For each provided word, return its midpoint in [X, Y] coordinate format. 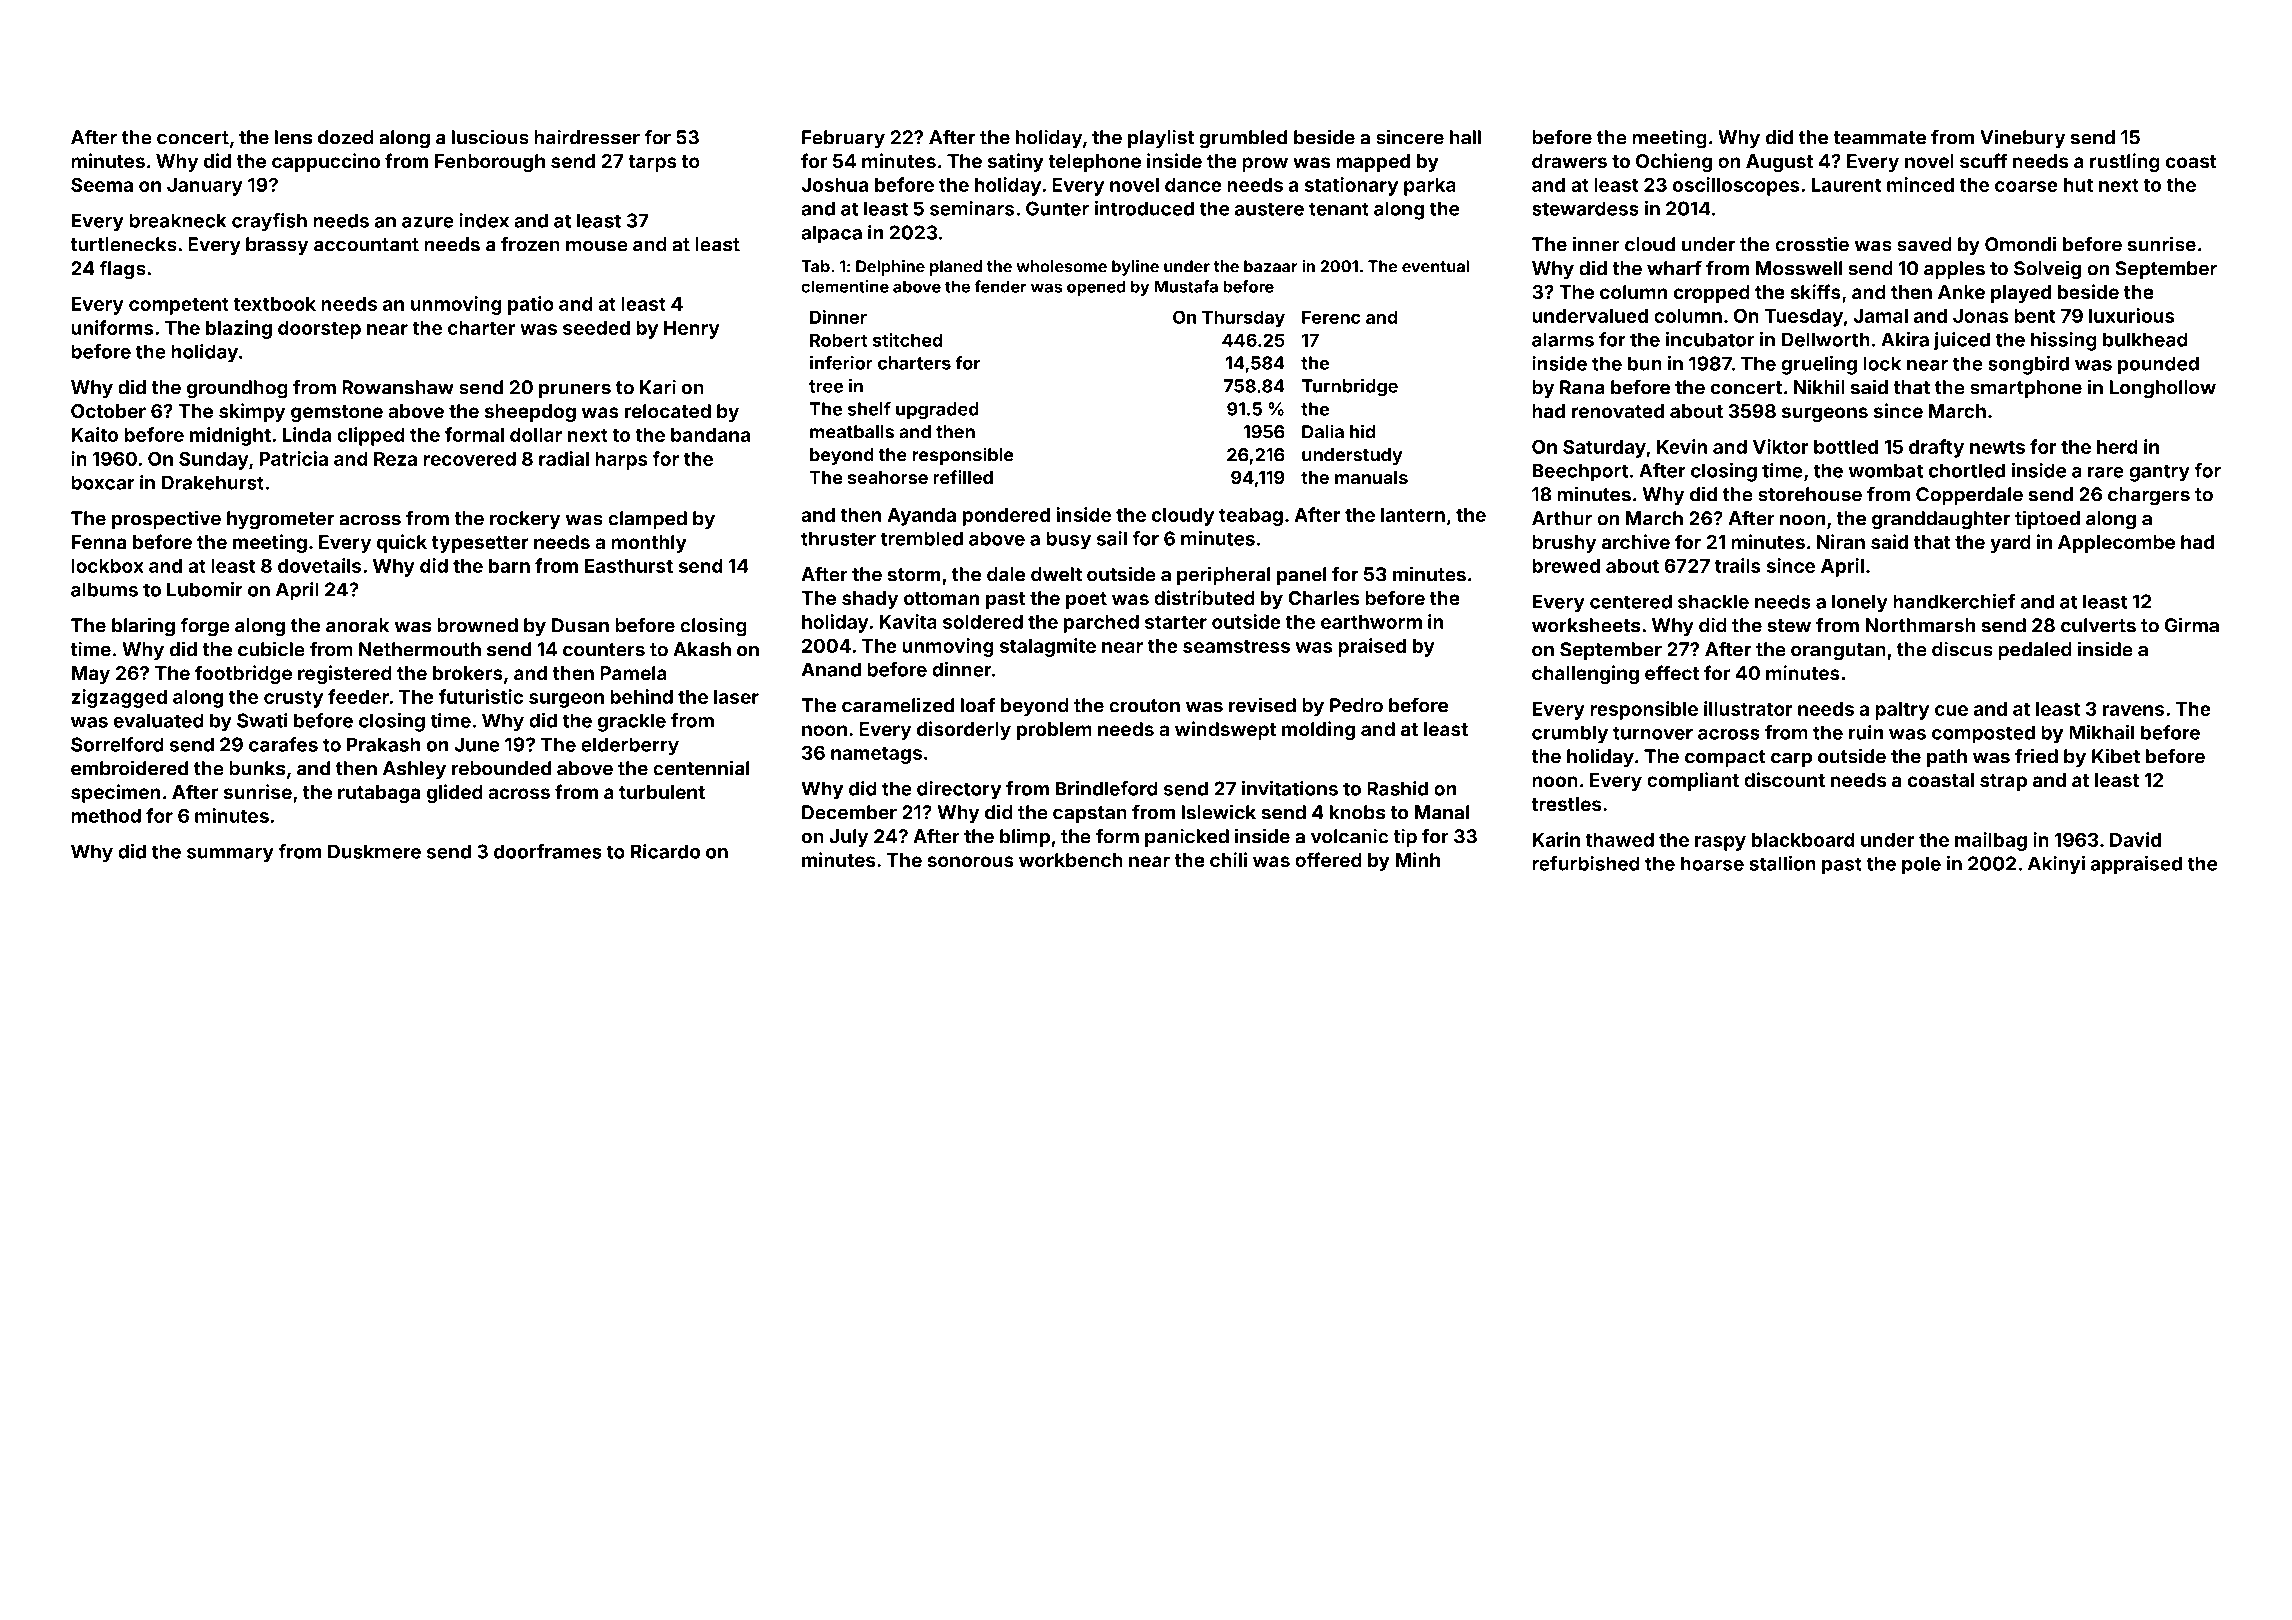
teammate [1879, 138]
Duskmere [374, 851]
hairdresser [587, 137]
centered [1631, 601]
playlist [1161, 138]
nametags [876, 755]
